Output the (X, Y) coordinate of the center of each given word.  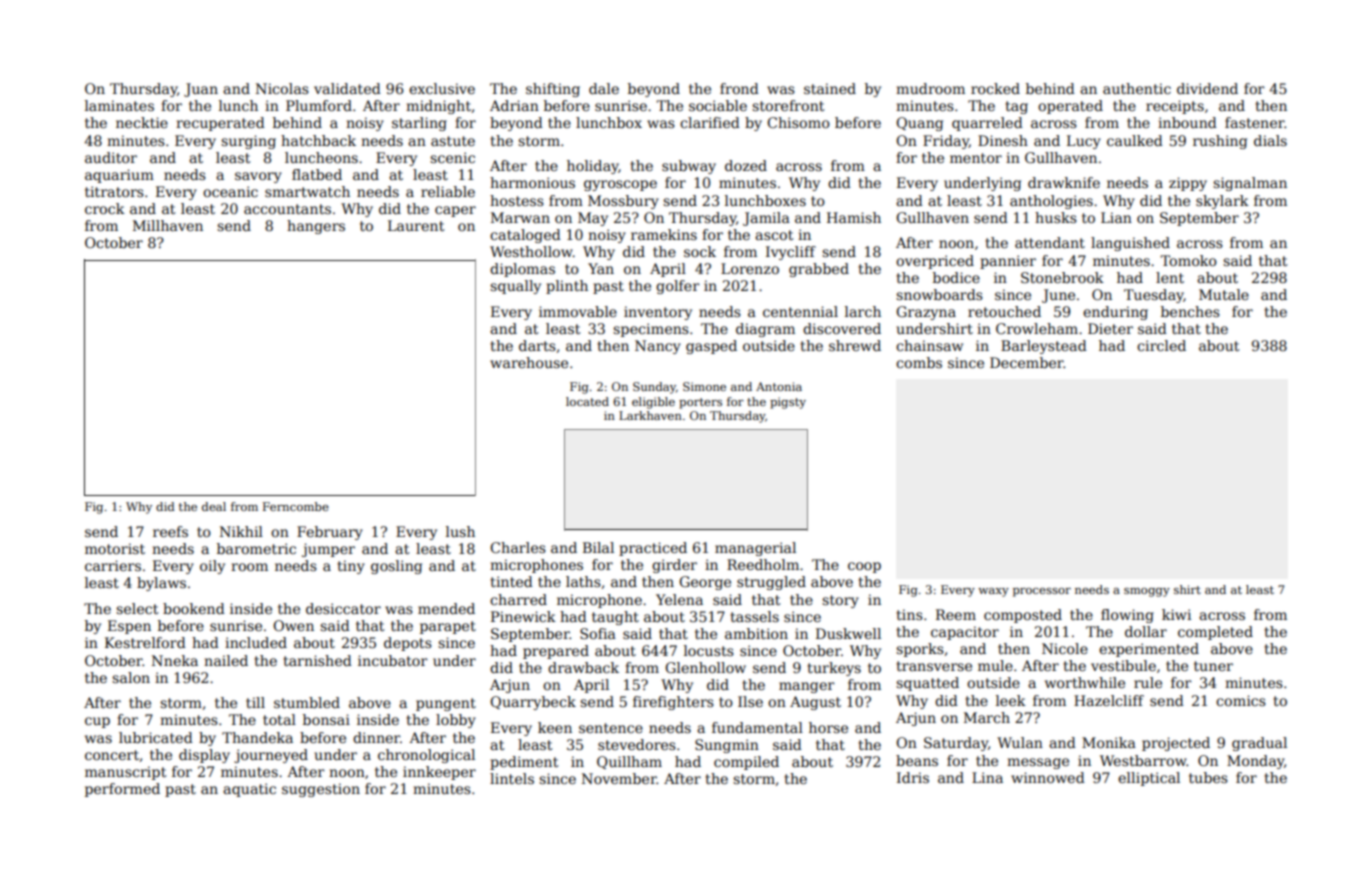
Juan (201, 90)
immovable (578, 311)
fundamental (757, 727)
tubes (1208, 777)
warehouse (529, 362)
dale (604, 88)
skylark (1222, 202)
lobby (456, 721)
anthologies (1051, 202)
